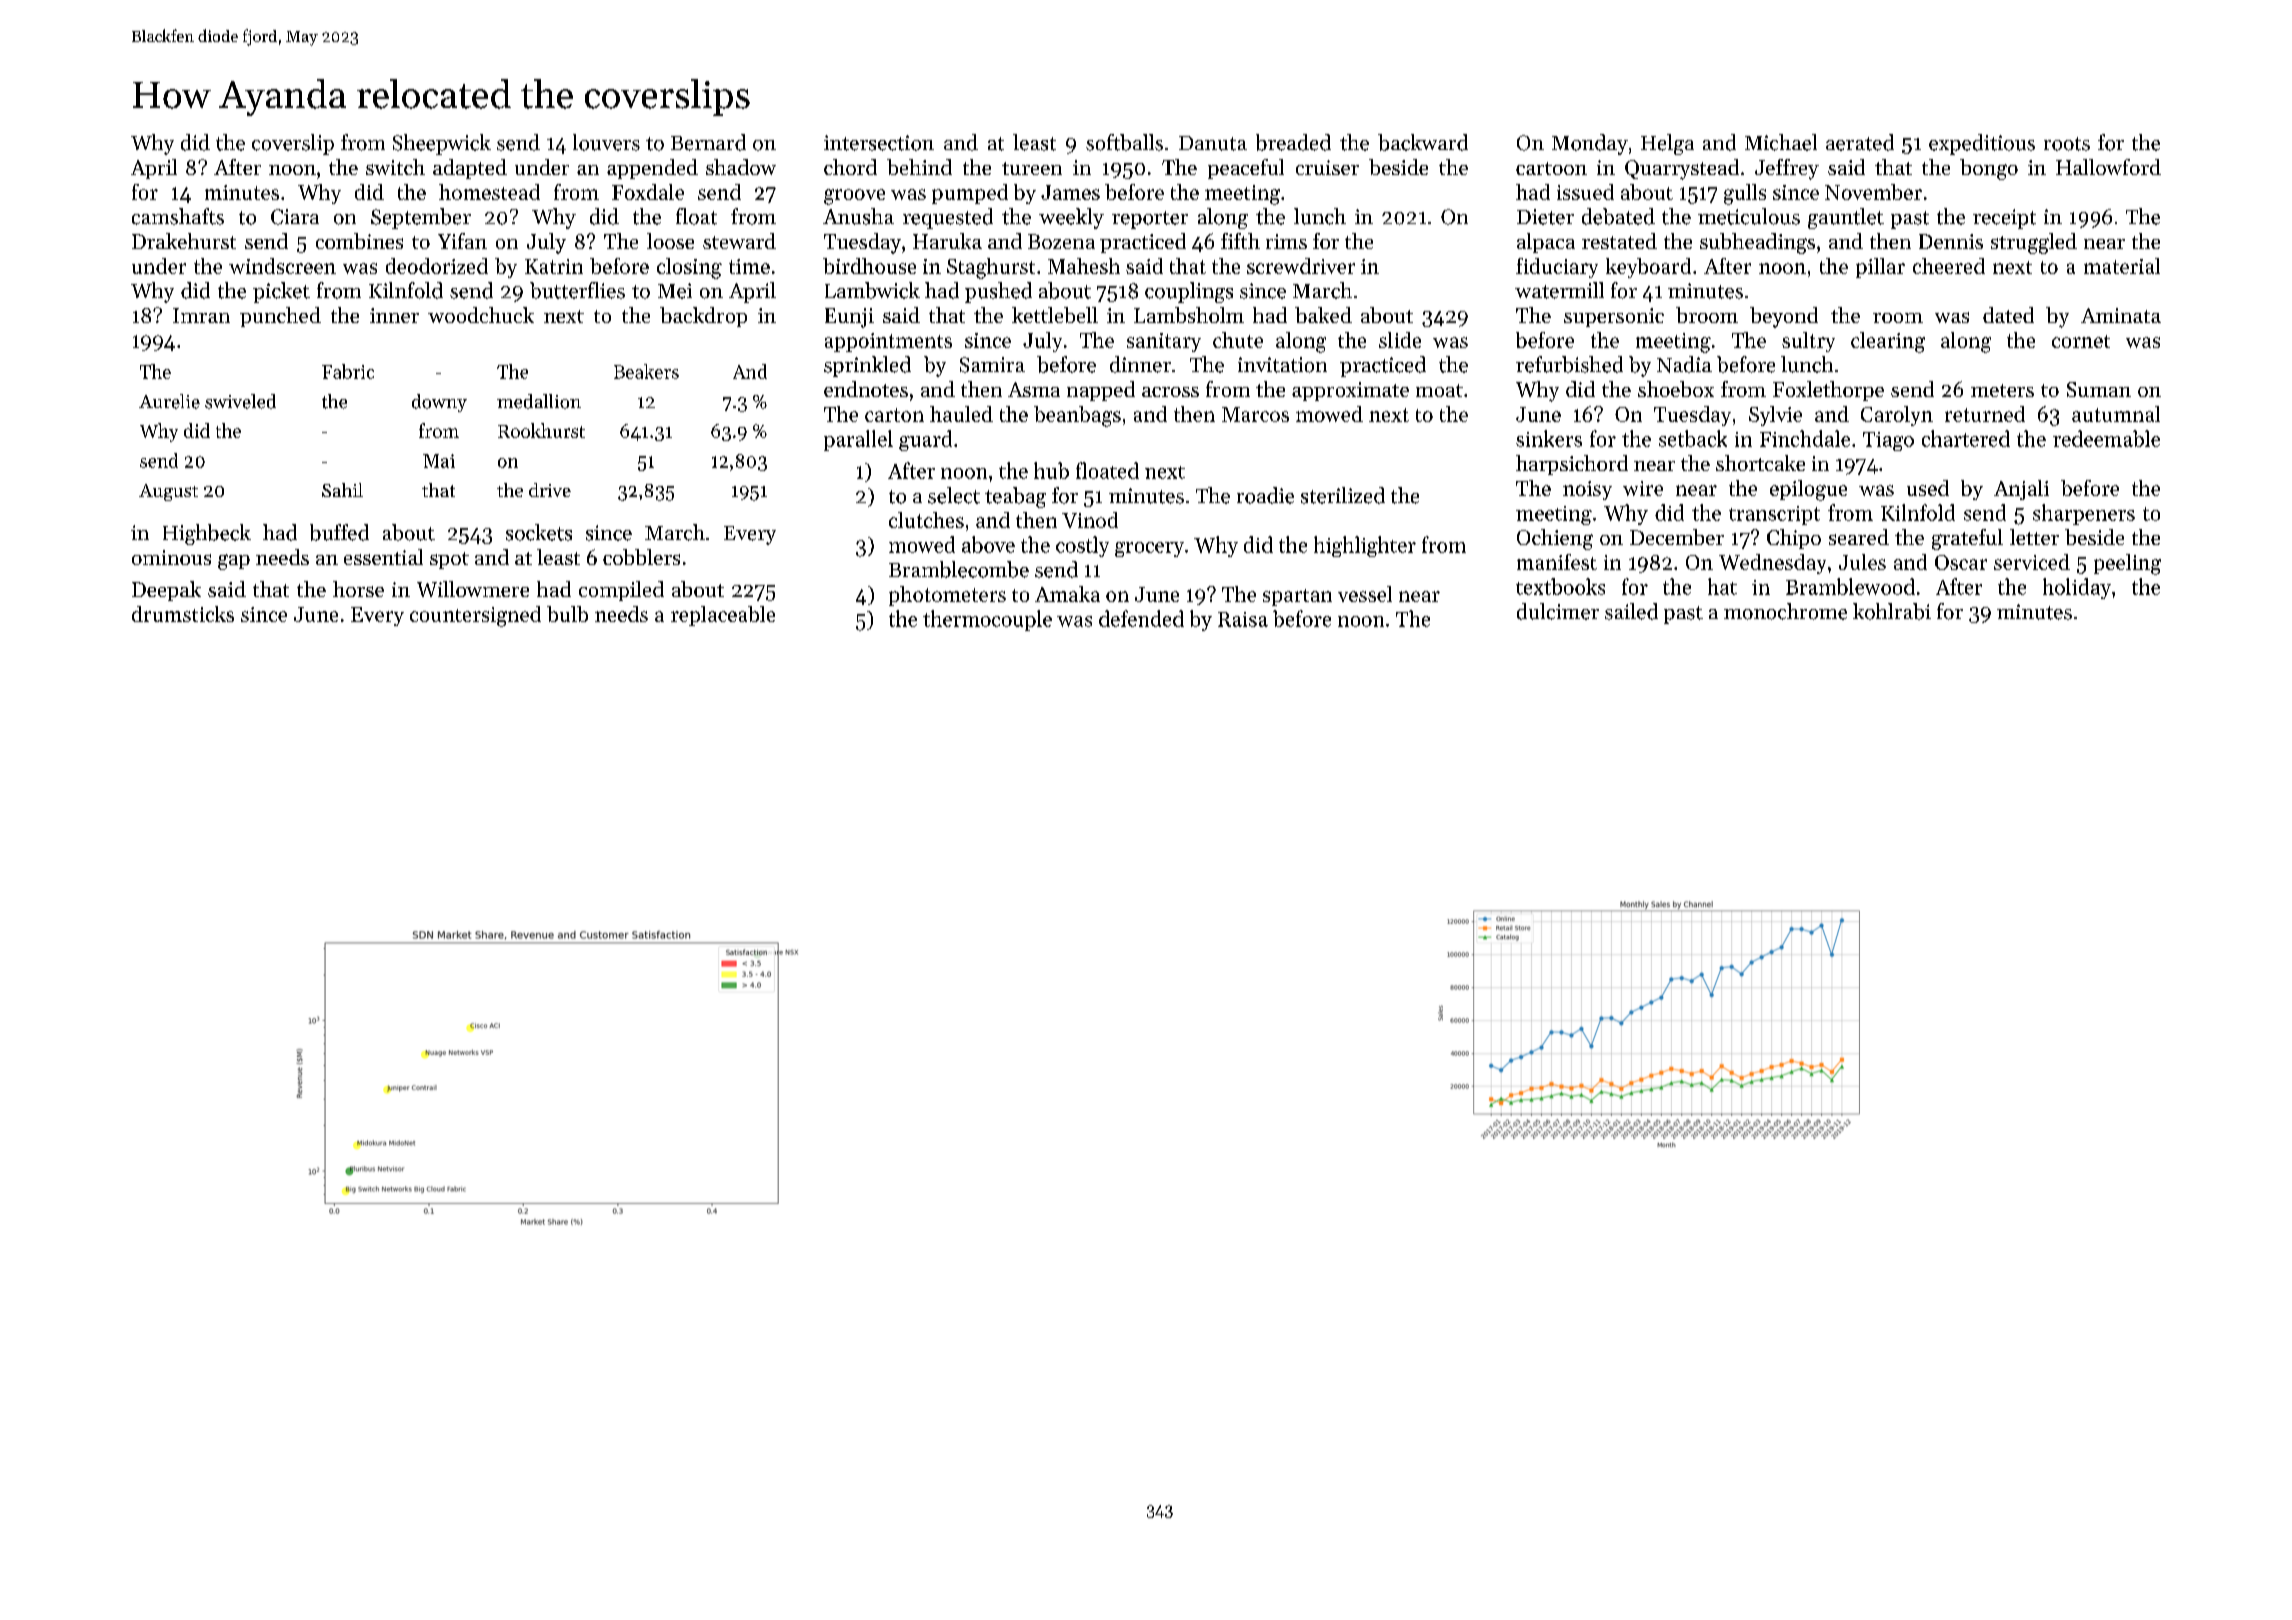 Image resolution: width=2292 pixels, height=1620 pixels. I want to click on horse, so click(358, 589).
